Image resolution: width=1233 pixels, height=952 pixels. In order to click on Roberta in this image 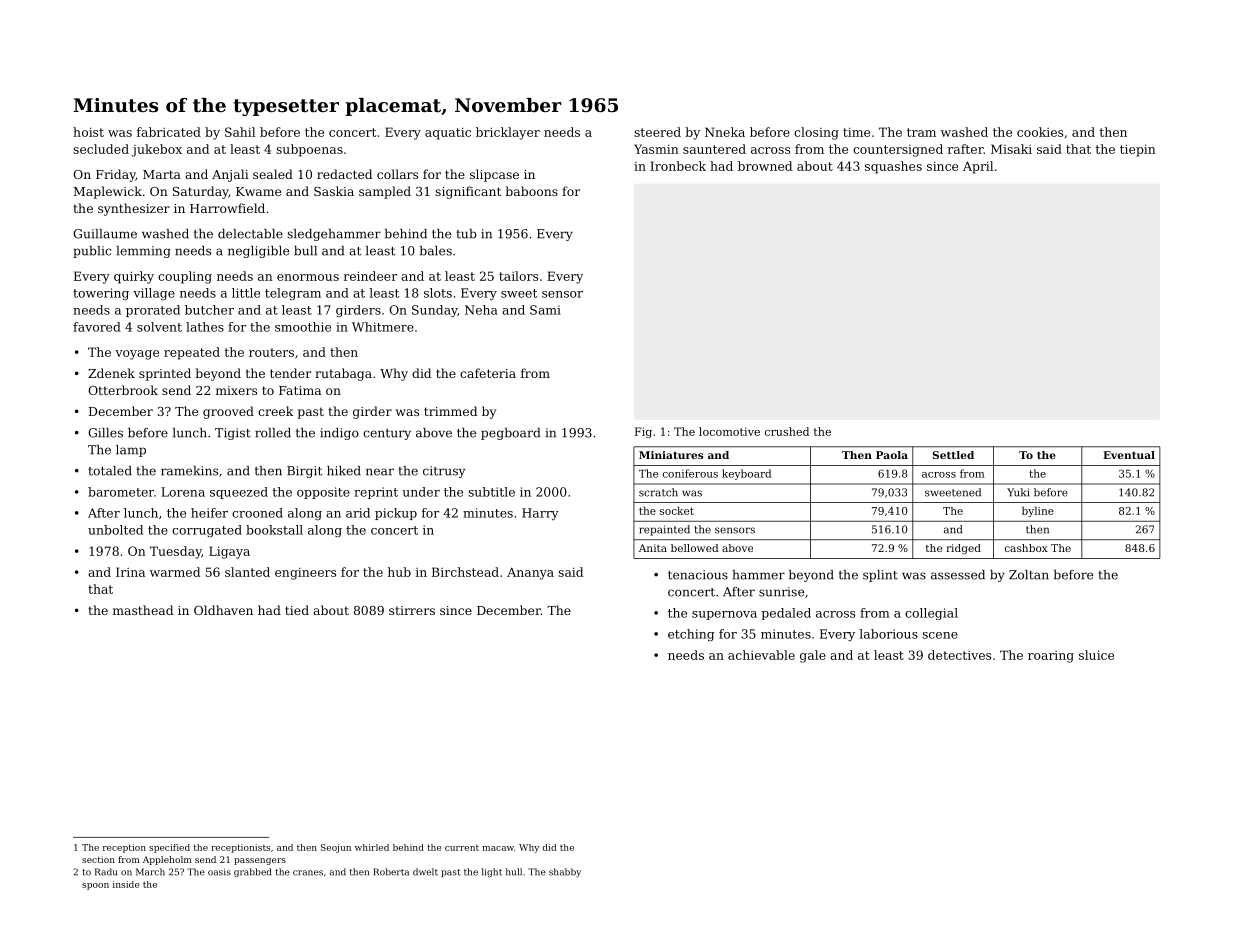, I will do `click(391, 872)`.
